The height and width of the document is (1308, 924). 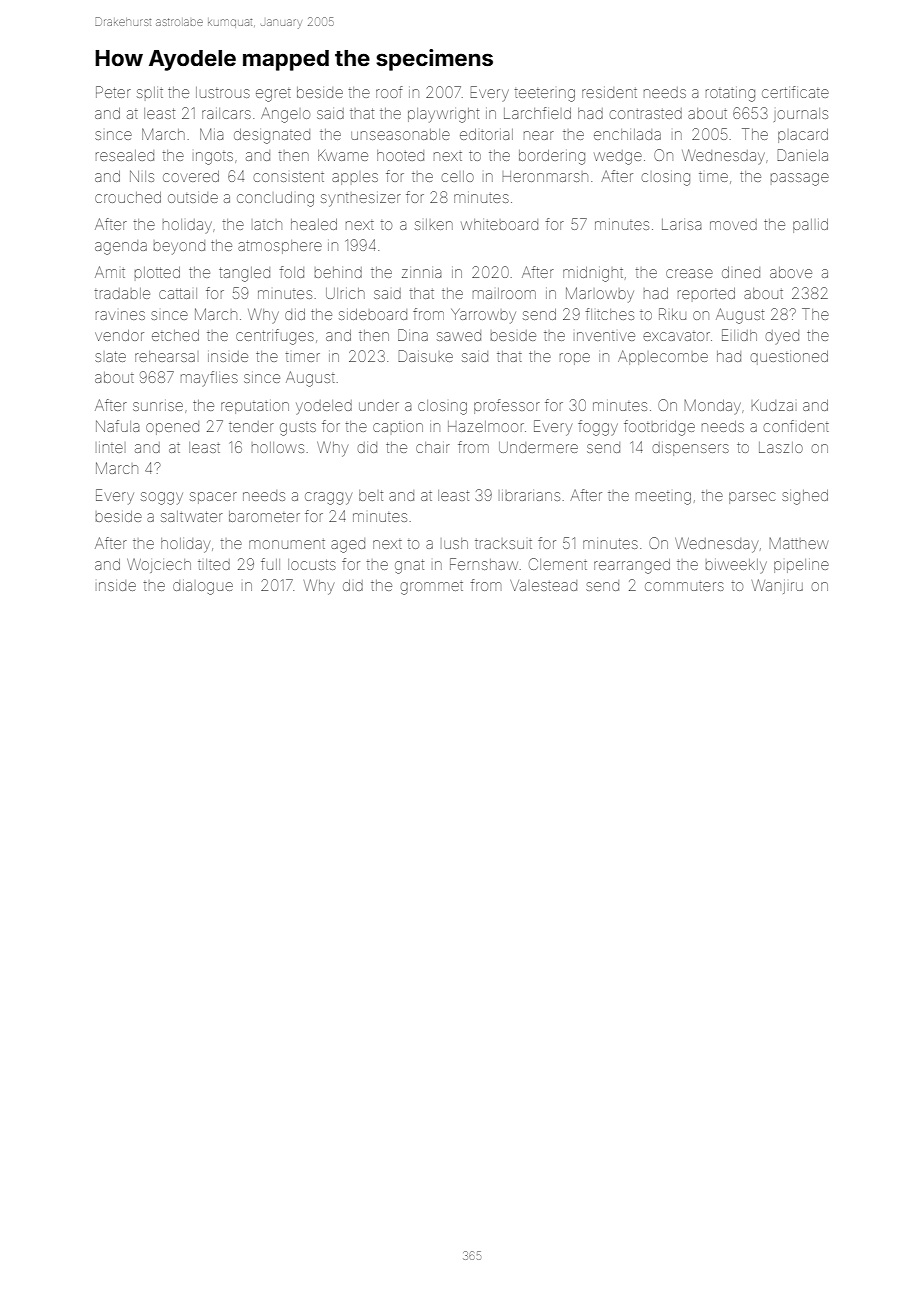 What do you see at coordinates (713, 406) in the document?
I see `Monday` at bounding box center [713, 406].
